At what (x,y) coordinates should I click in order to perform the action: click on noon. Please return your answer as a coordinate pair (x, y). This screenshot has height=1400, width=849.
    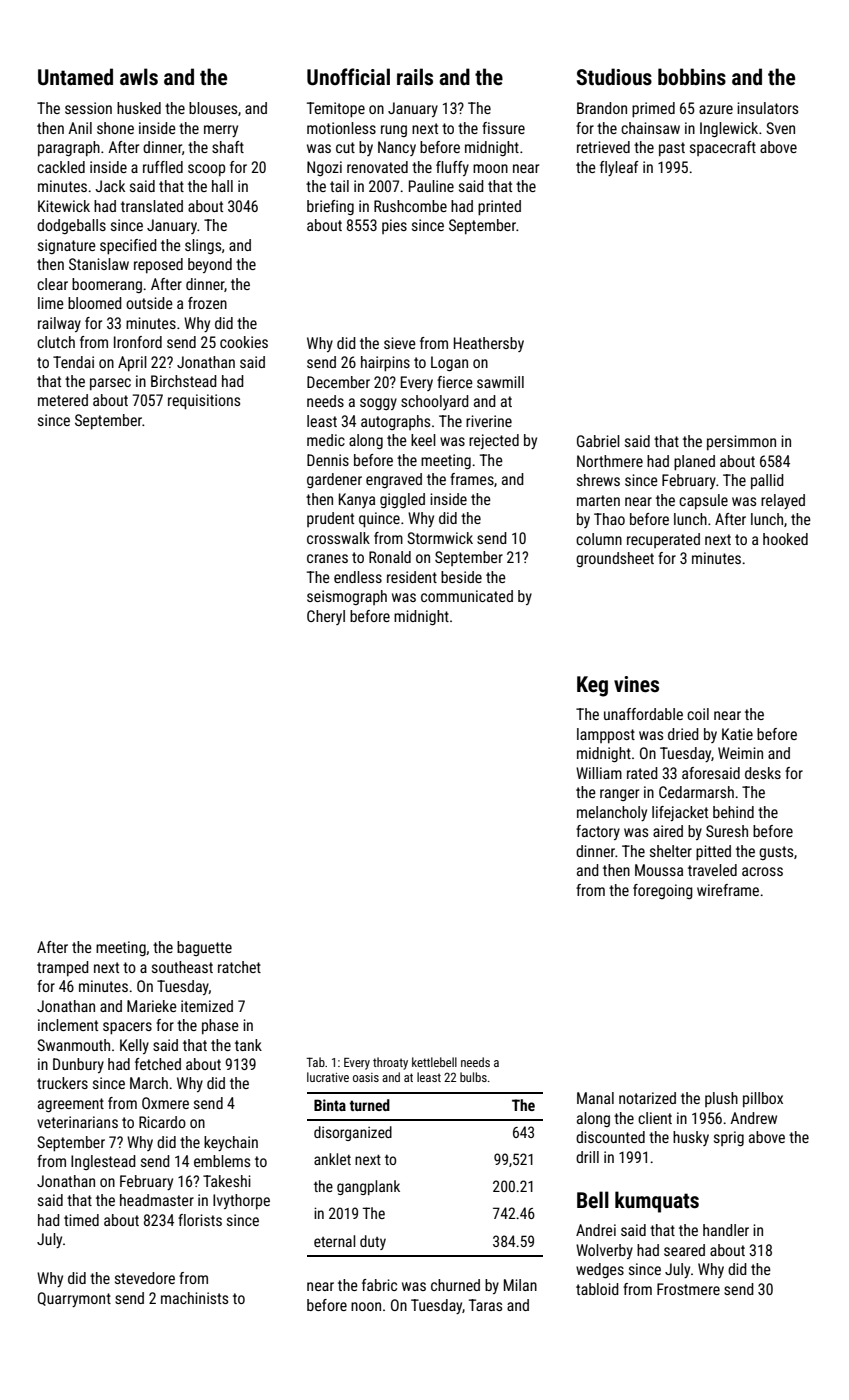
    Looking at the image, I should click on (366, 1306).
